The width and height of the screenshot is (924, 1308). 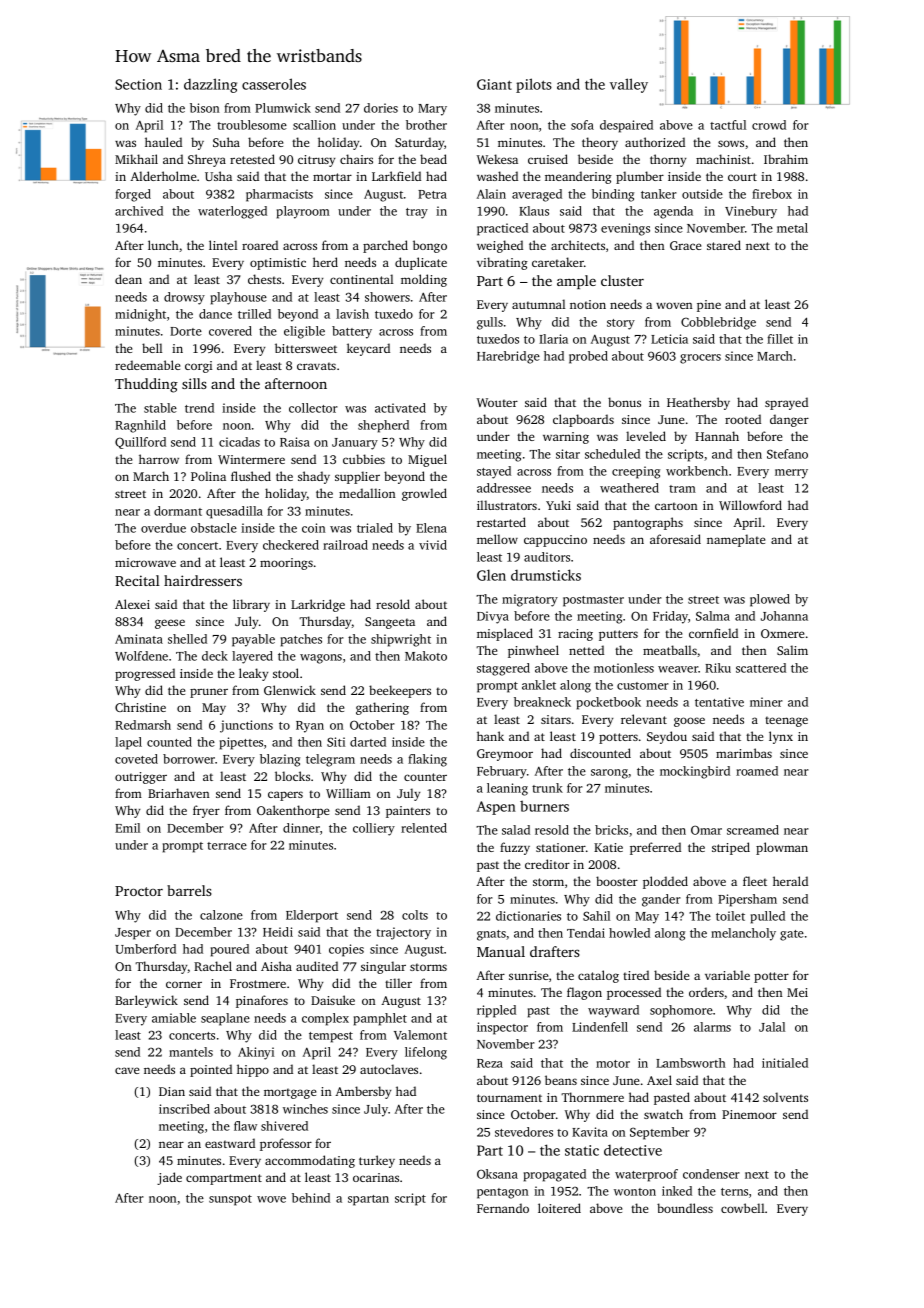 I want to click on valley, so click(x=629, y=85).
